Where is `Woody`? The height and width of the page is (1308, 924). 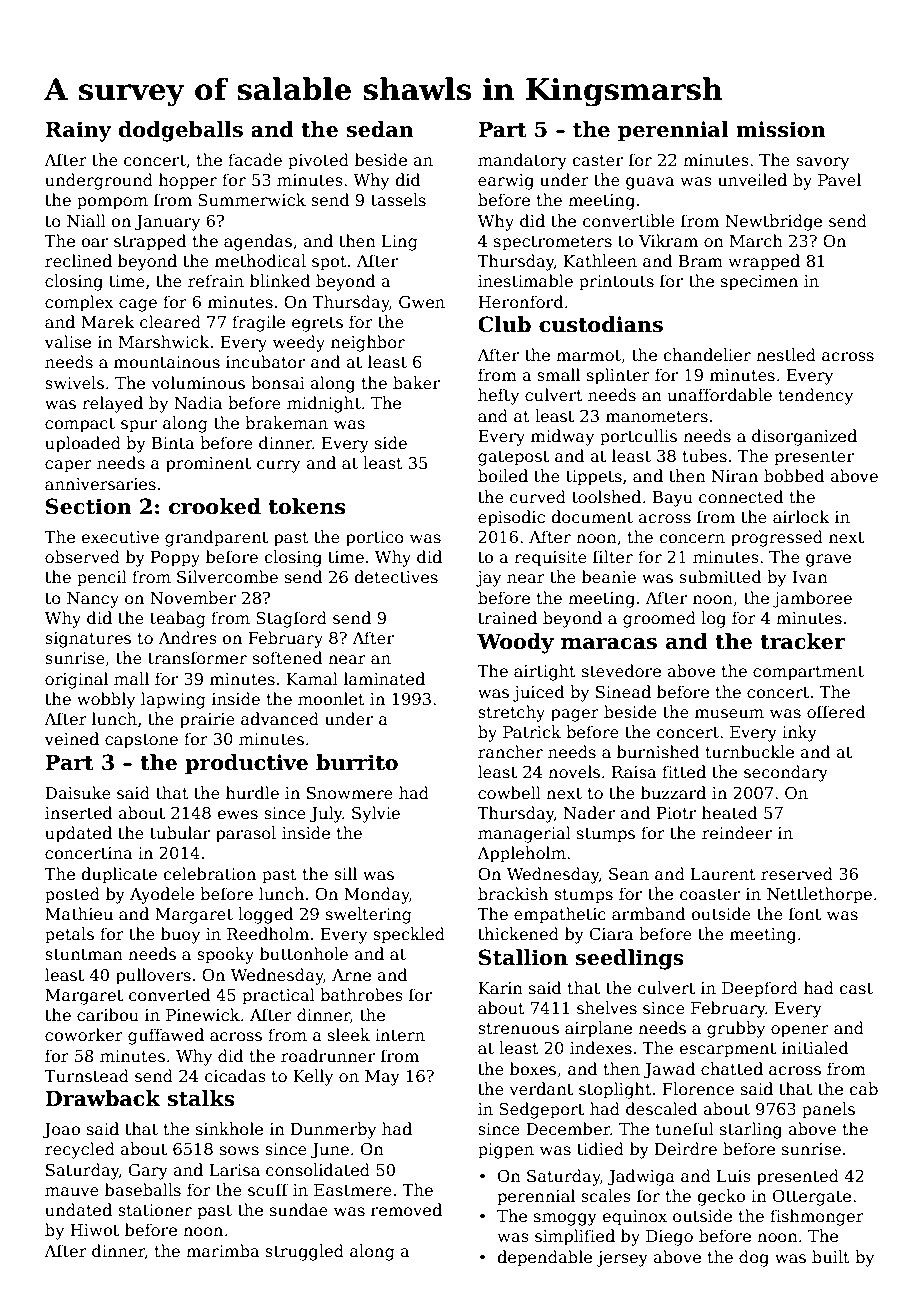 Woody is located at coordinates (515, 643).
